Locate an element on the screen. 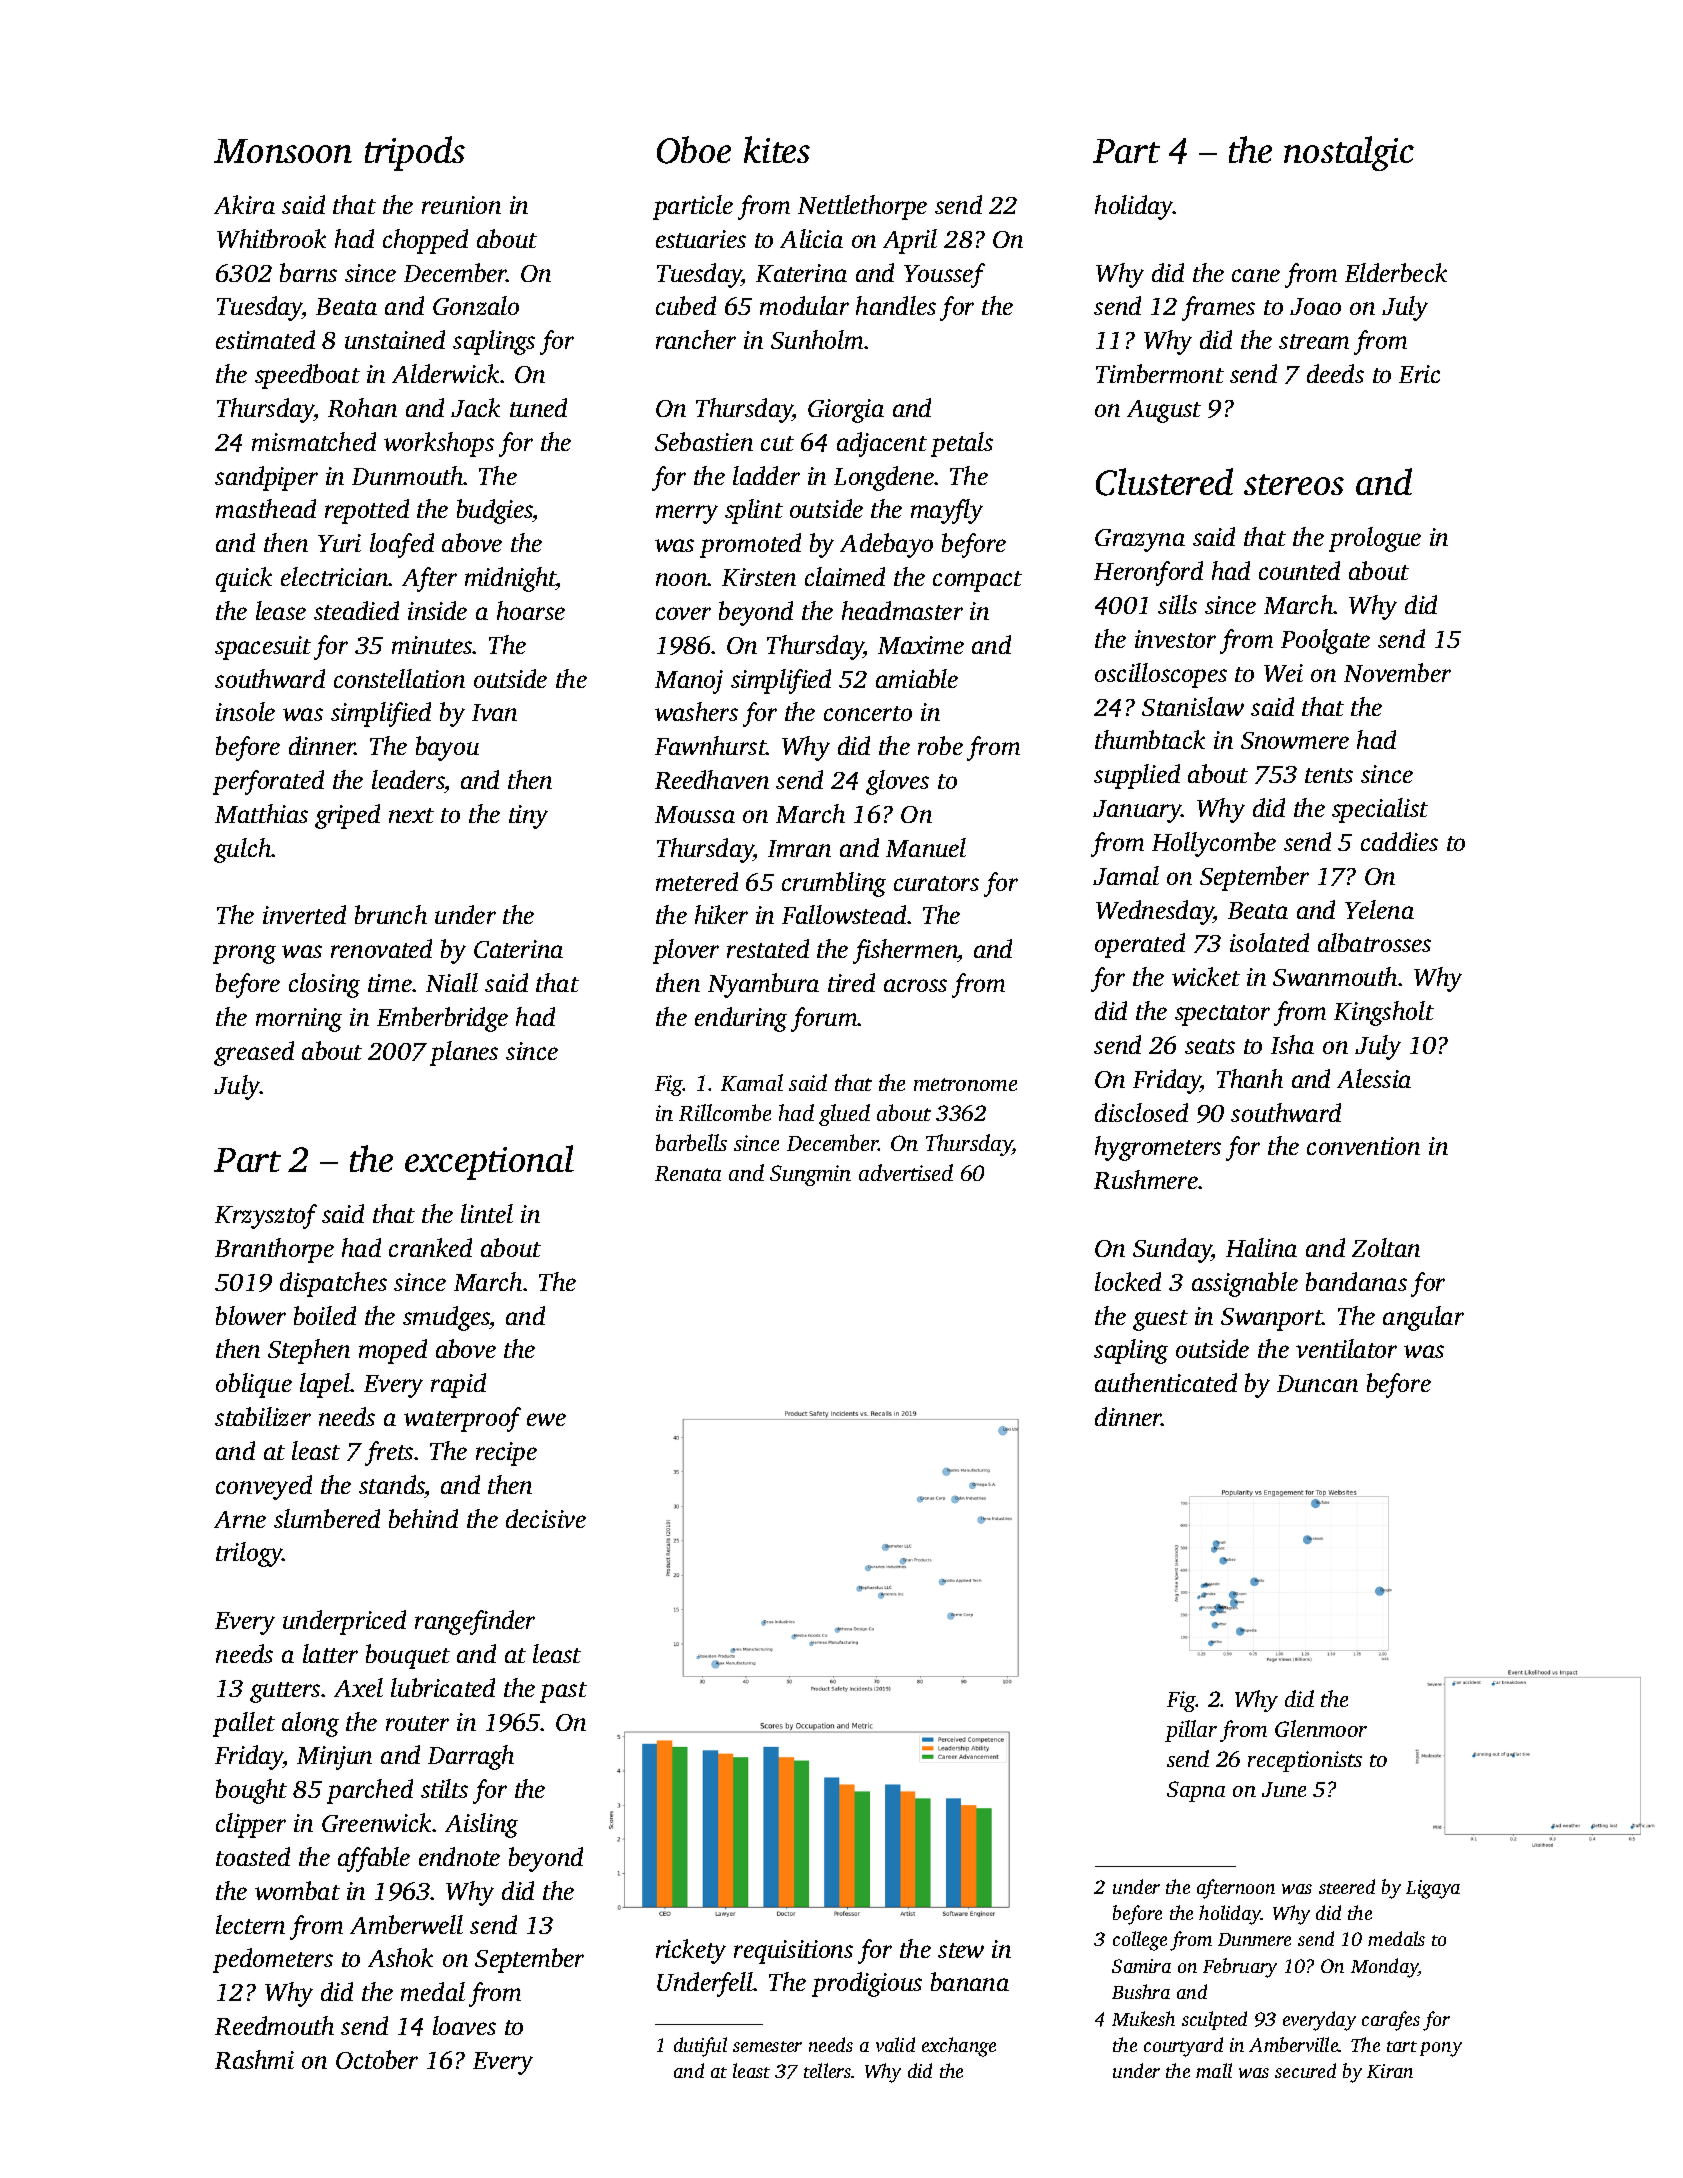 This screenshot has height=2178, width=1683. guest is located at coordinates (1160, 1320).
